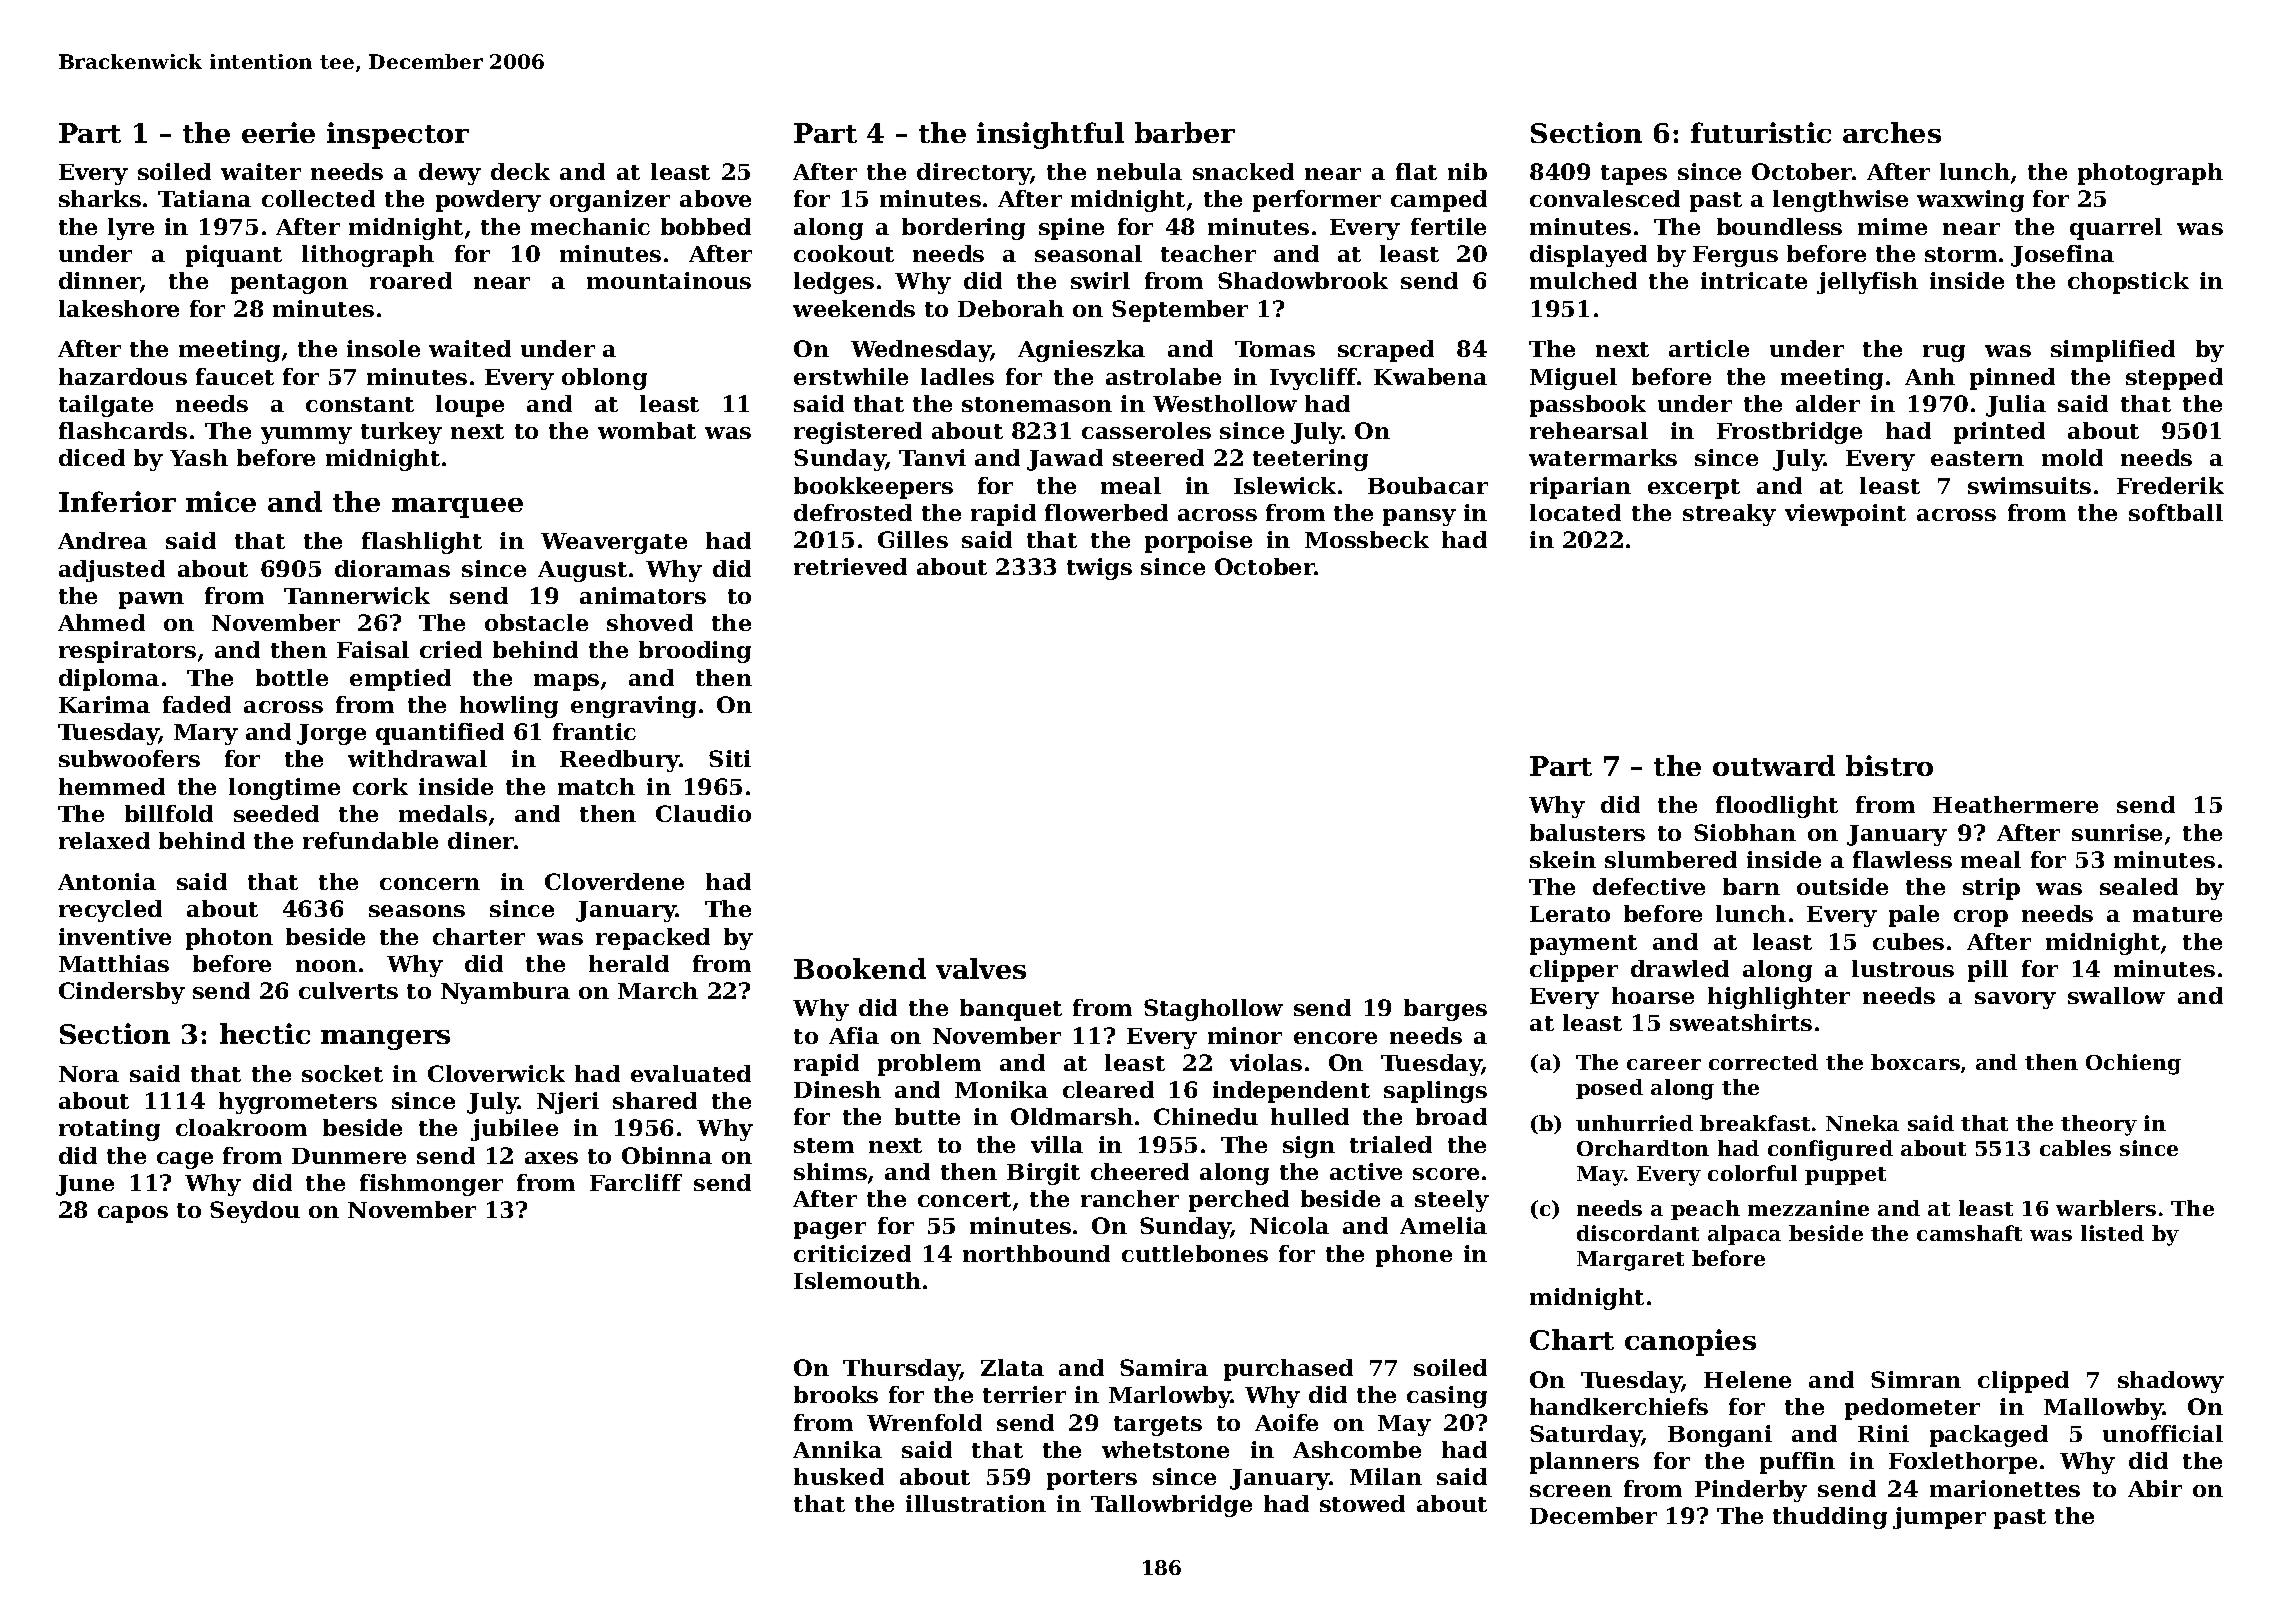 The width and height of the screenshot is (2282, 1614). Describe the element at coordinates (1867, 283) in the screenshot. I see `jellyfish` at that location.
